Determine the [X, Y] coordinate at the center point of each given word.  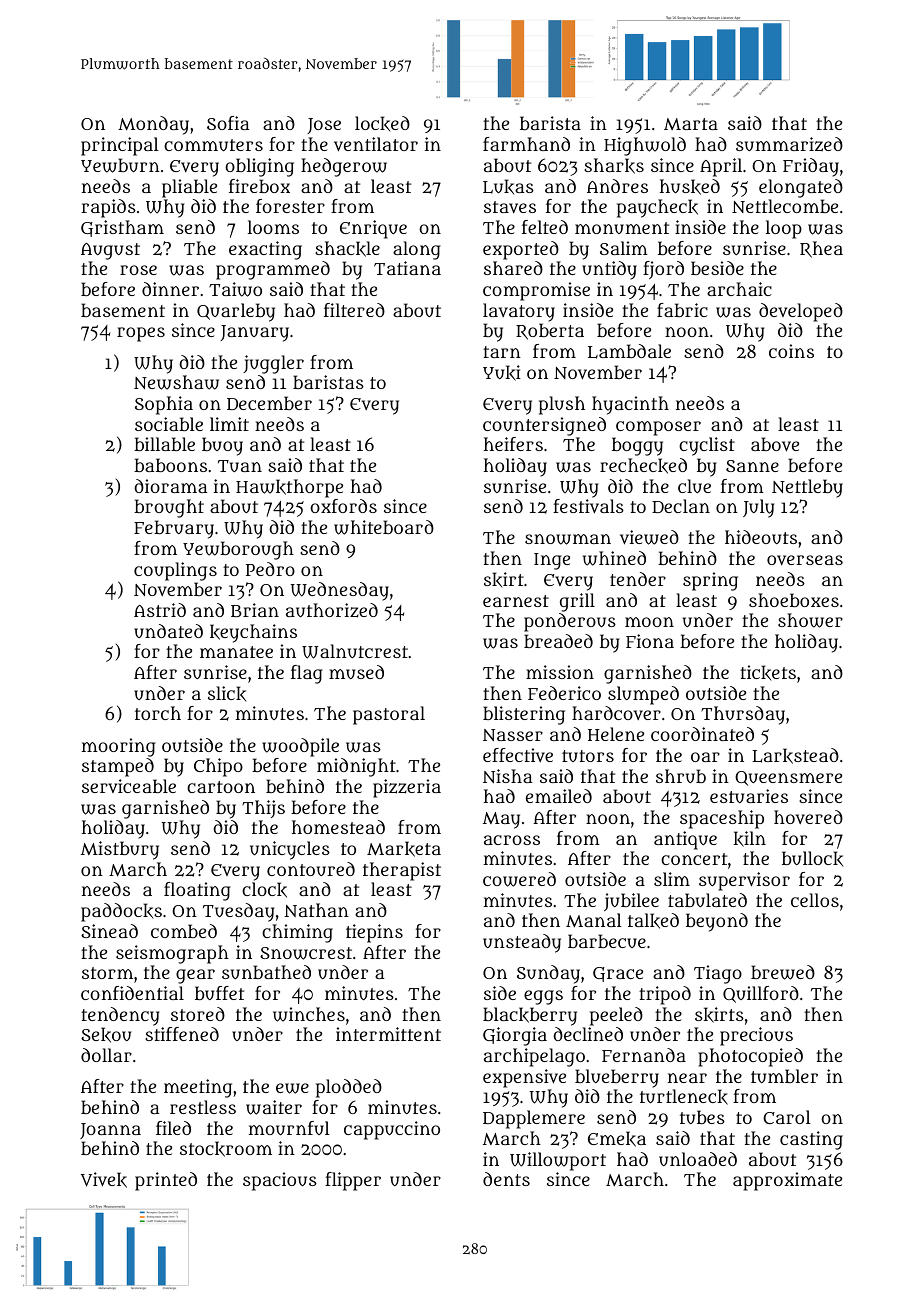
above [775, 444]
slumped [643, 695]
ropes [141, 334]
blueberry [617, 1078]
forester [290, 206]
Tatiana [407, 268]
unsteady [522, 943]
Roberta [550, 331]
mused [356, 672]
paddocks [121, 912]
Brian [255, 610]
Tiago [718, 974]
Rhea [821, 249]
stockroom [226, 1149]
